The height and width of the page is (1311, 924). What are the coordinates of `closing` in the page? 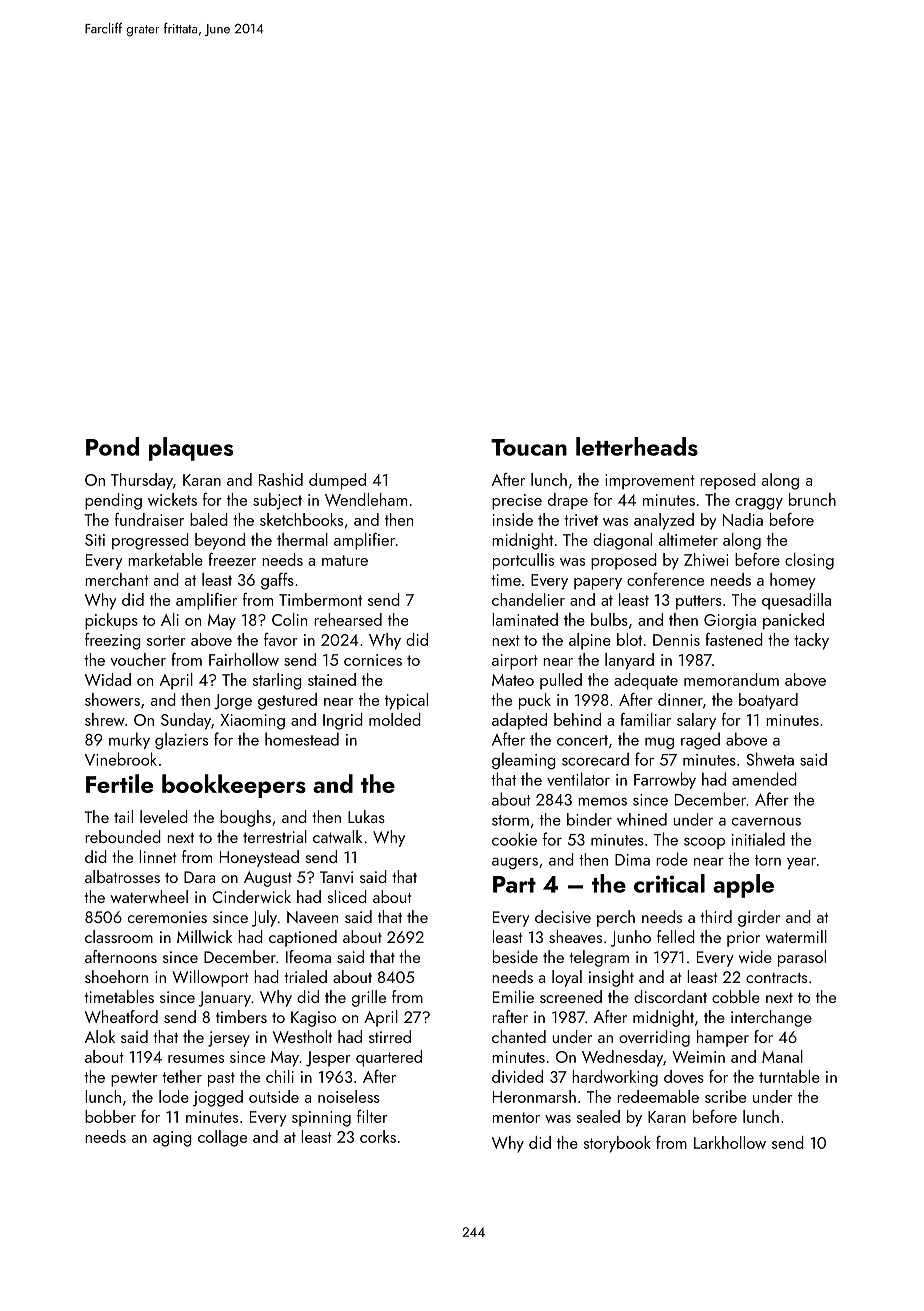 It's located at (809, 561).
